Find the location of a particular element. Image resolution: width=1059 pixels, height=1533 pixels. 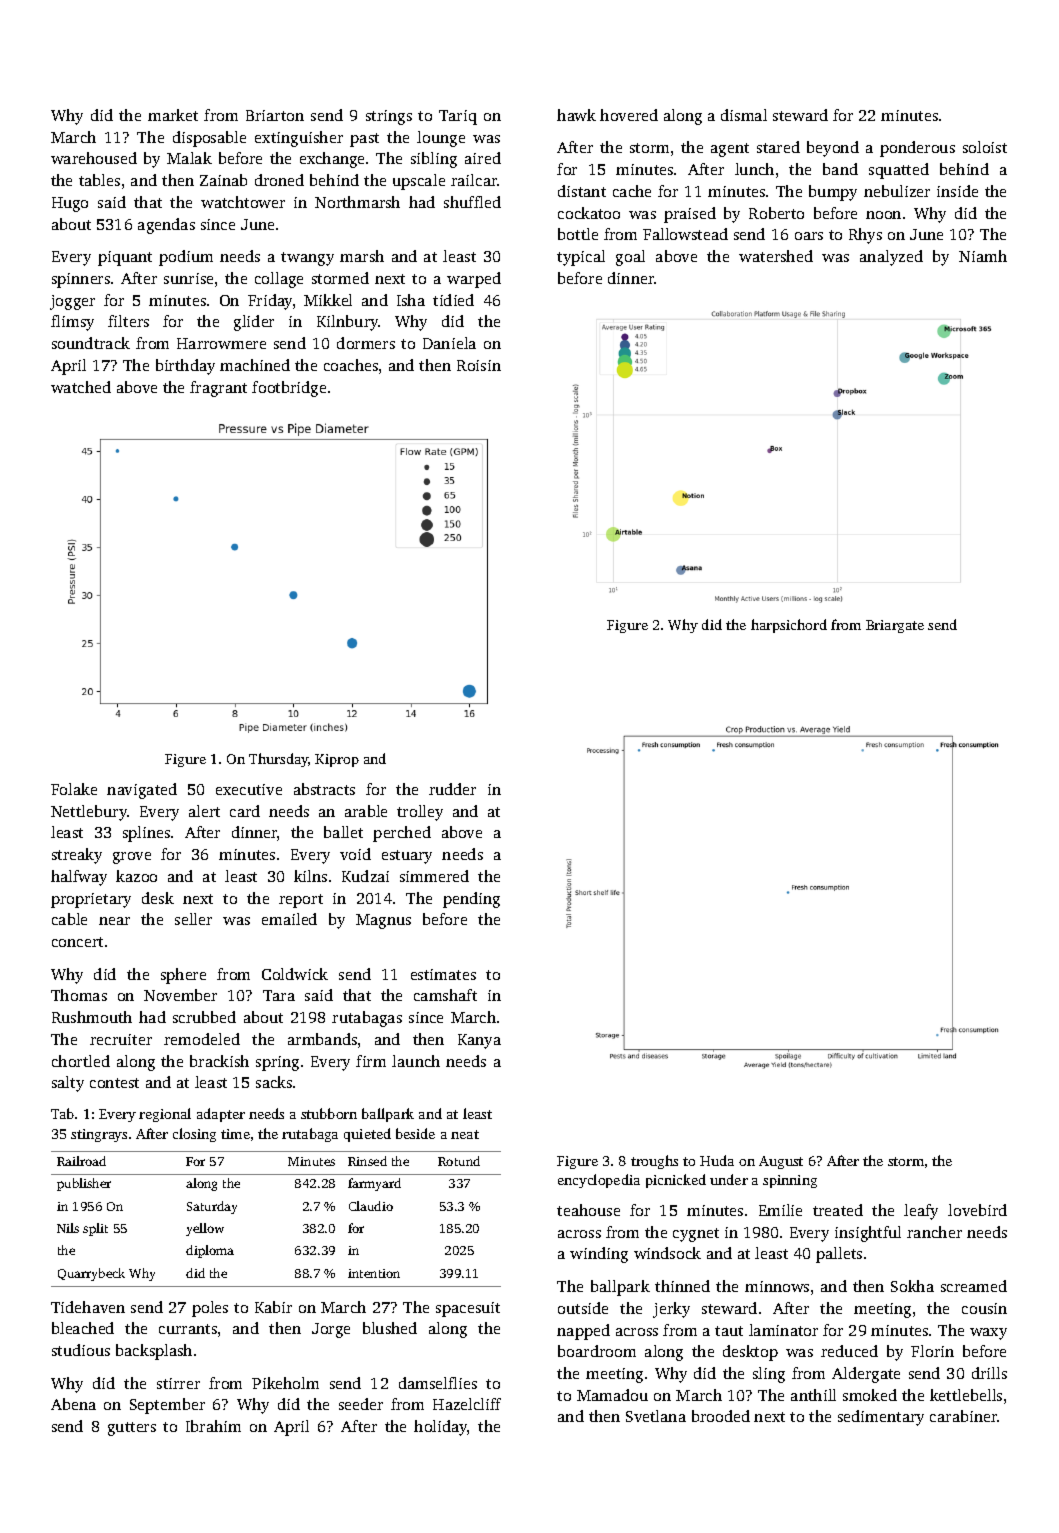

studious is located at coordinates (81, 1350).
